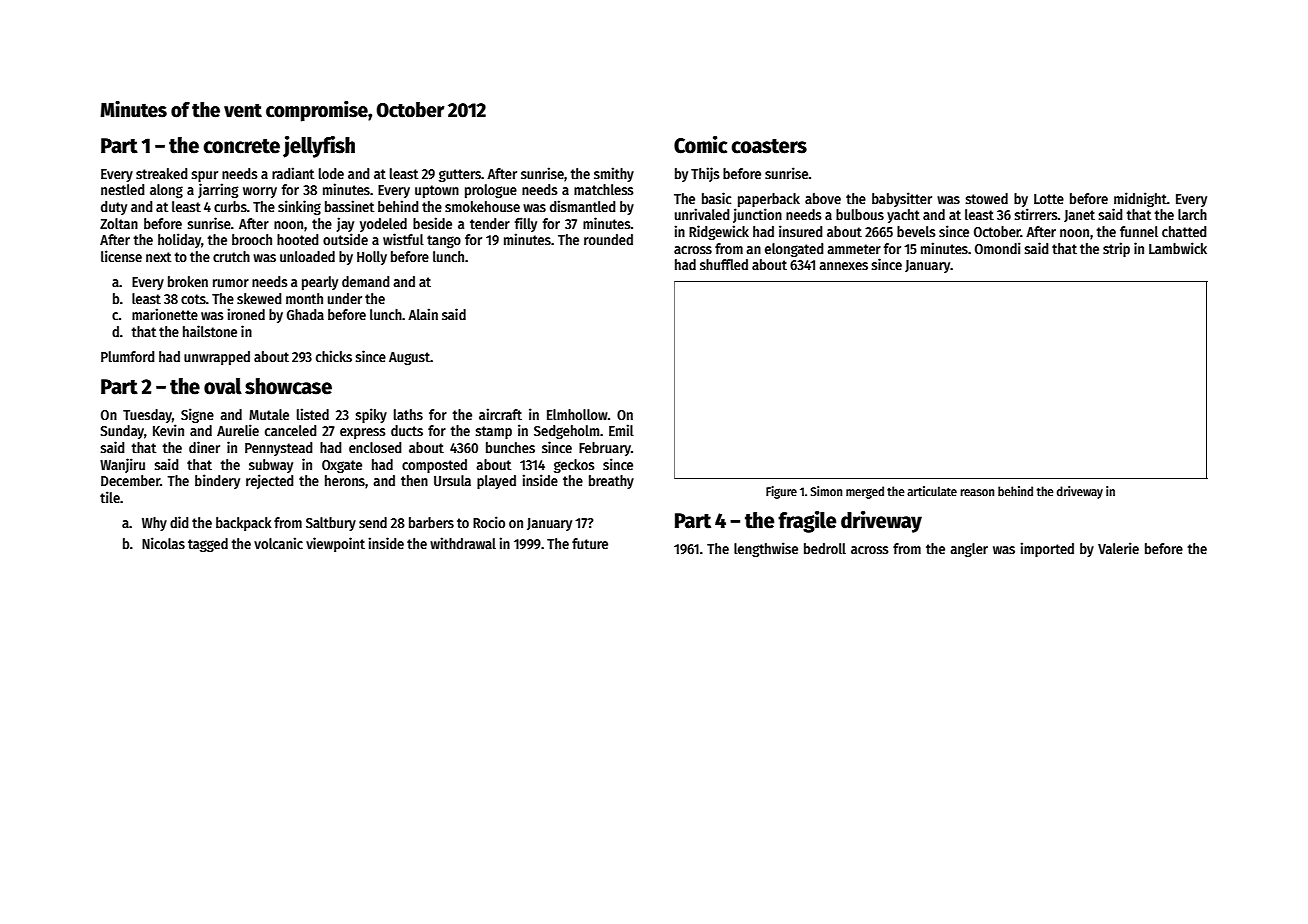  Describe the element at coordinates (1192, 214) in the image. I see `larch` at that location.
